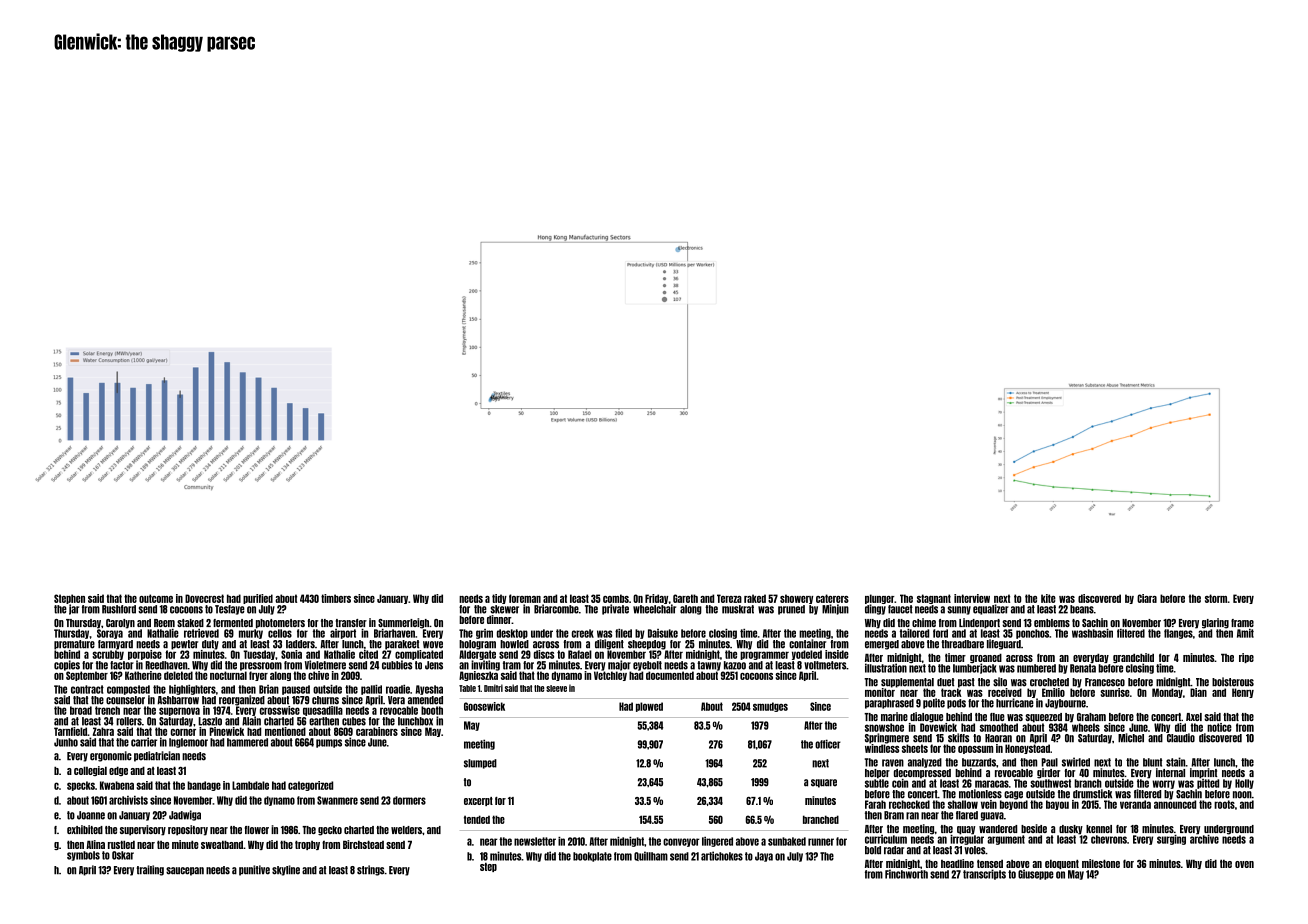  Describe the element at coordinates (330, 831) in the image. I see `gecko` at that location.
